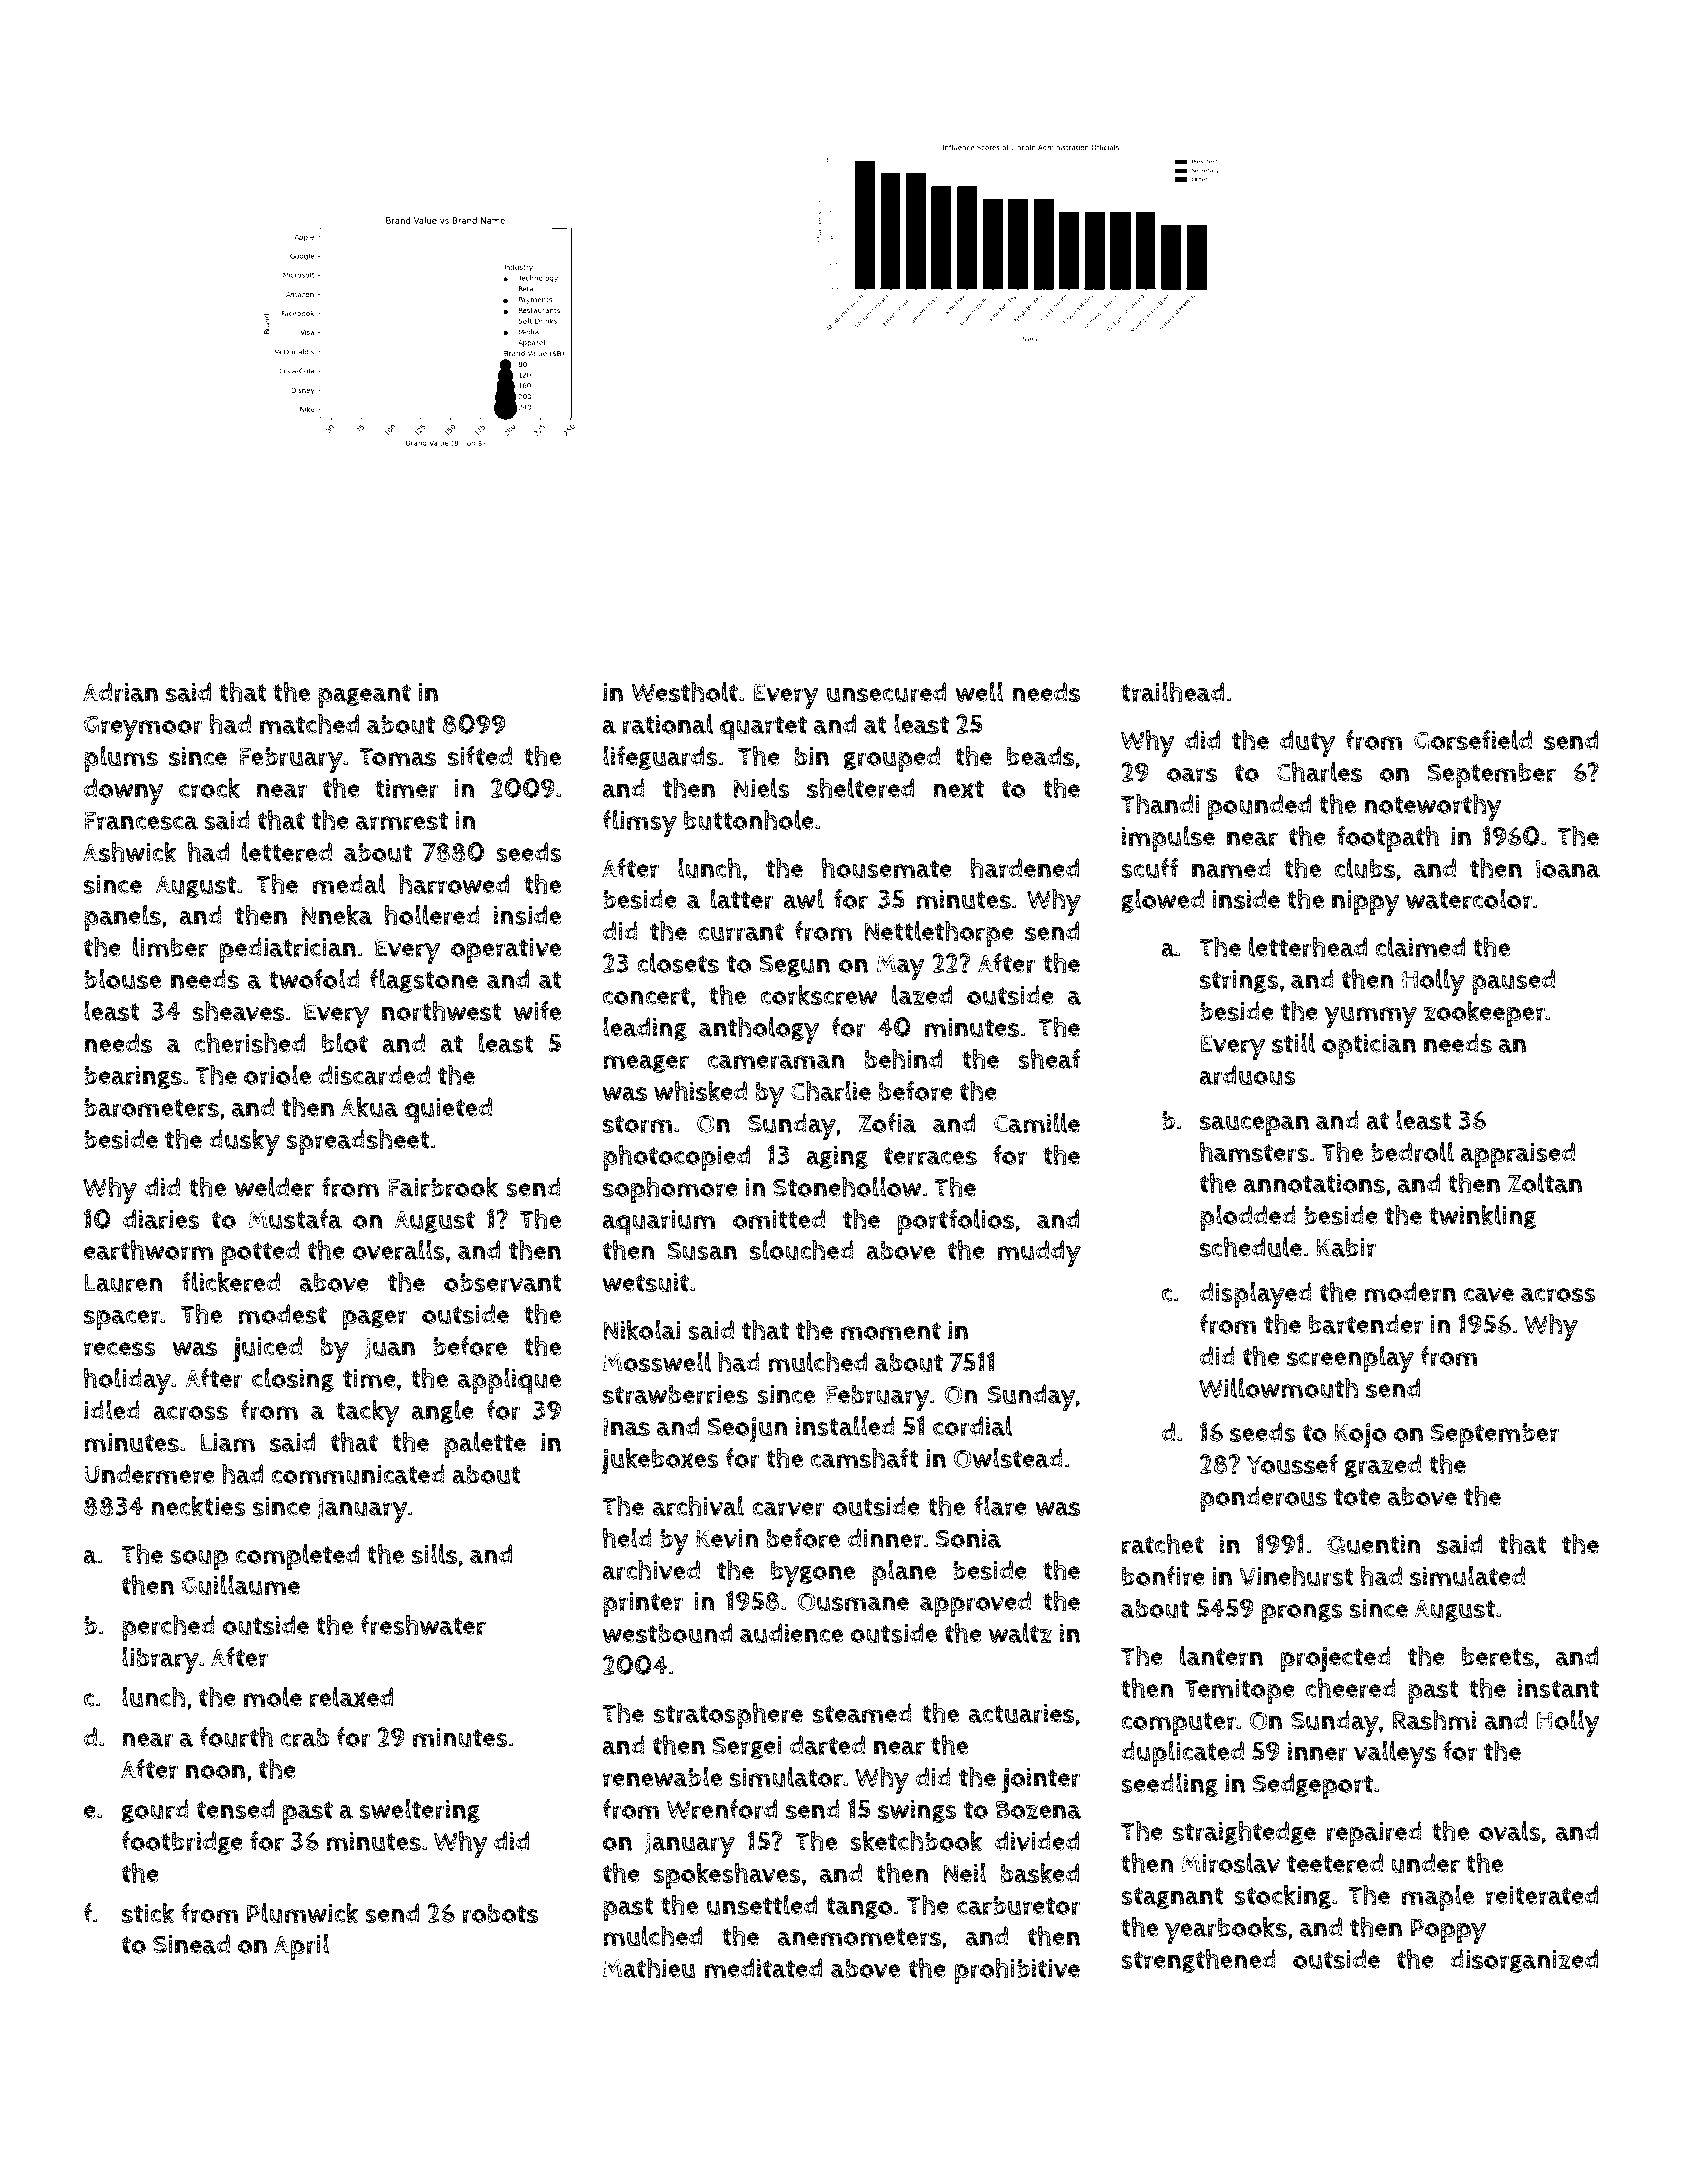 The width and height of the screenshot is (1683, 2178). I want to click on closets, so click(678, 963).
